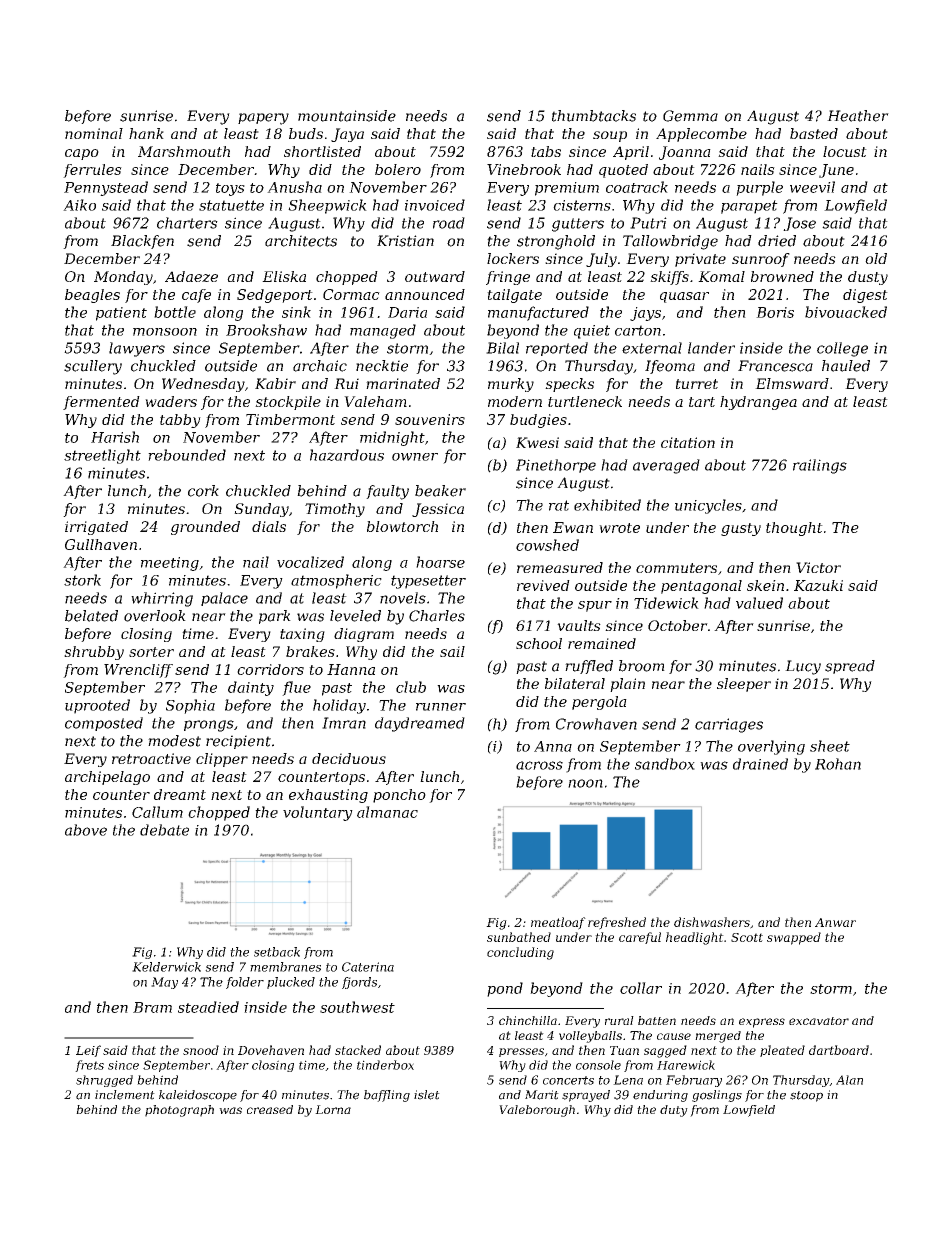  What do you see at coordinates (86, 830) in the screenshot?
I see `above` at bounding box center [86, 830].
